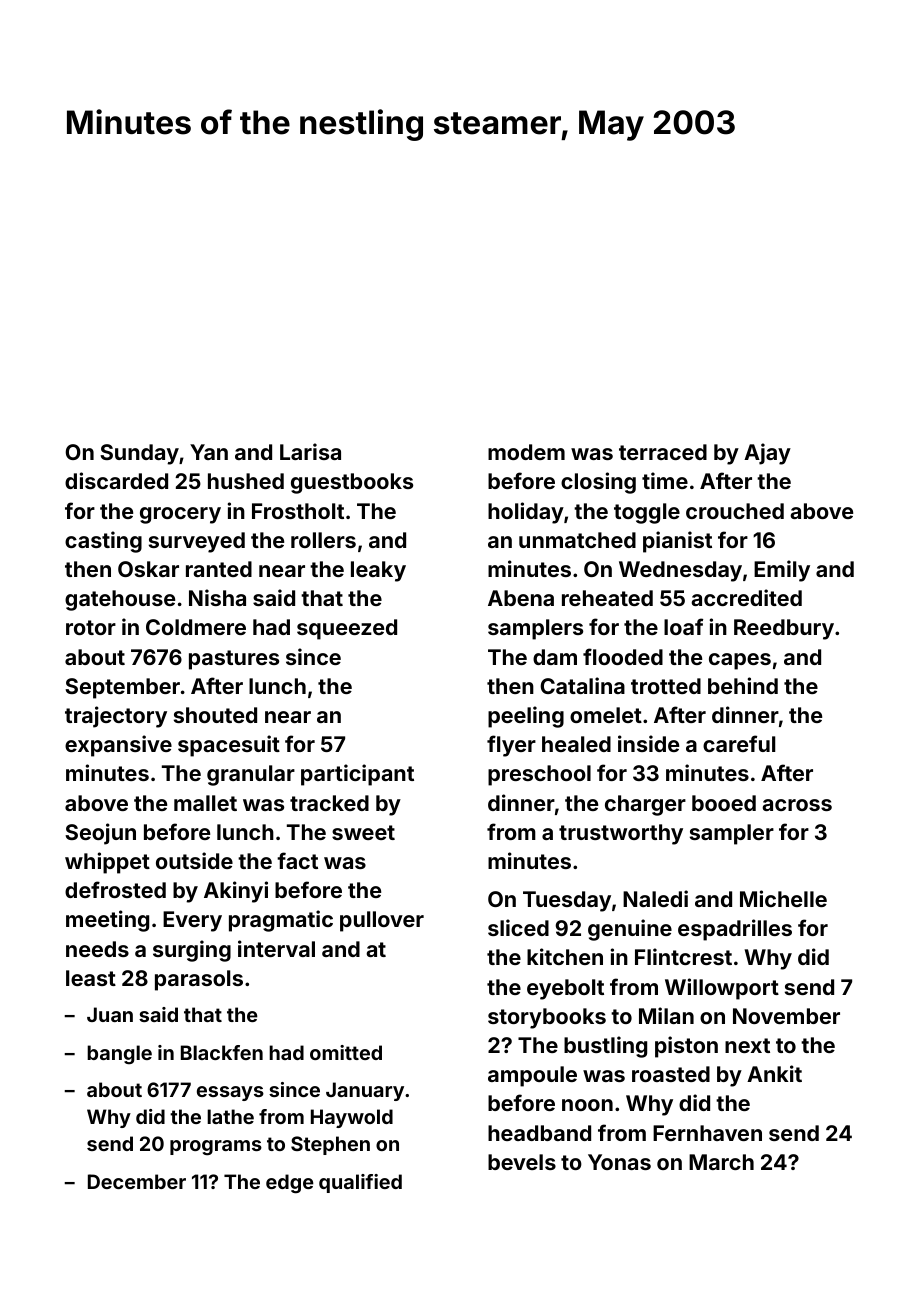 This screenshot has height=1311, width=924. Describe the element at coordinates (735, 930) in the screenshot. I see `espadrilles` at that location.
